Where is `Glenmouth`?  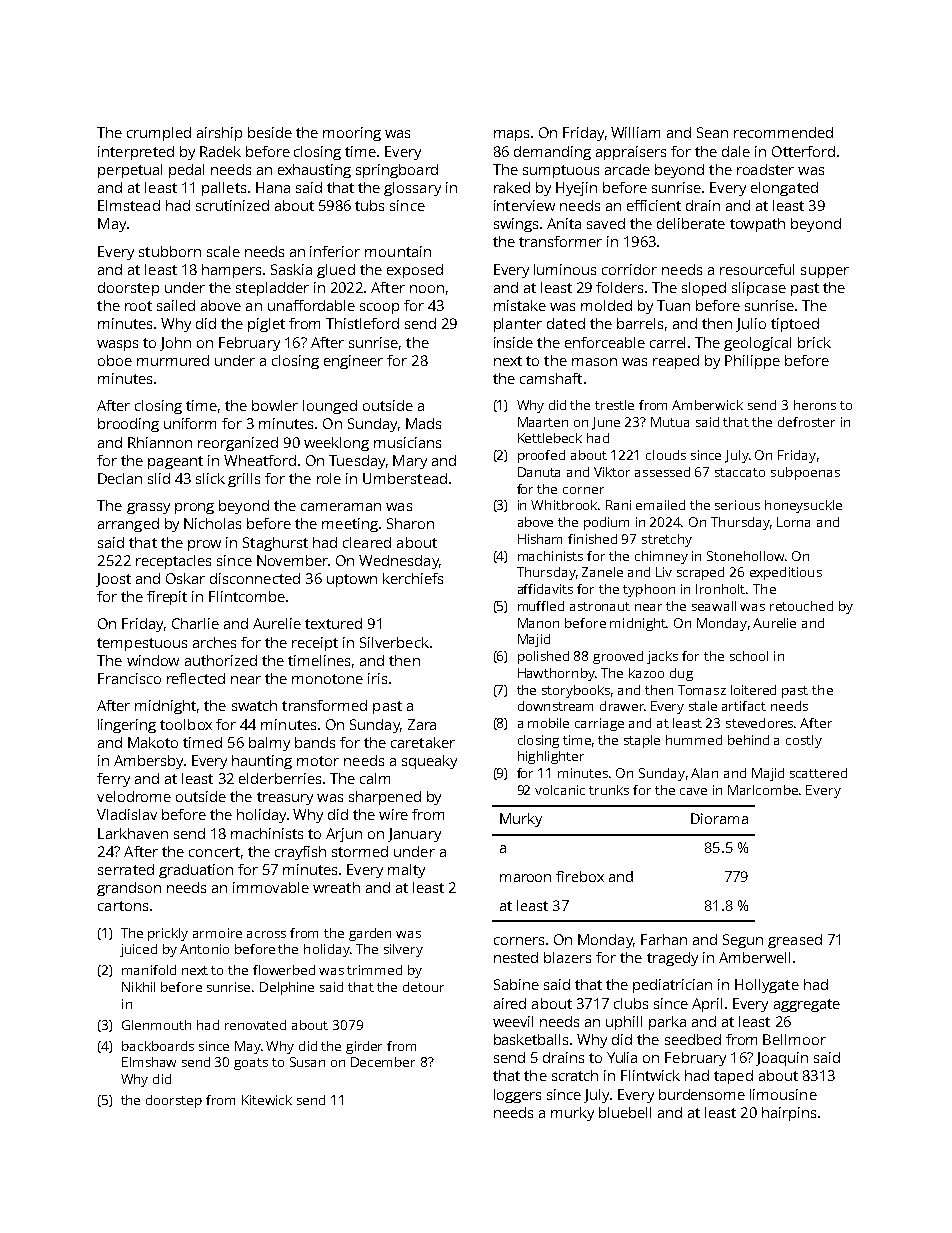
Glenmouth is located at coordinates (156, 1025).
